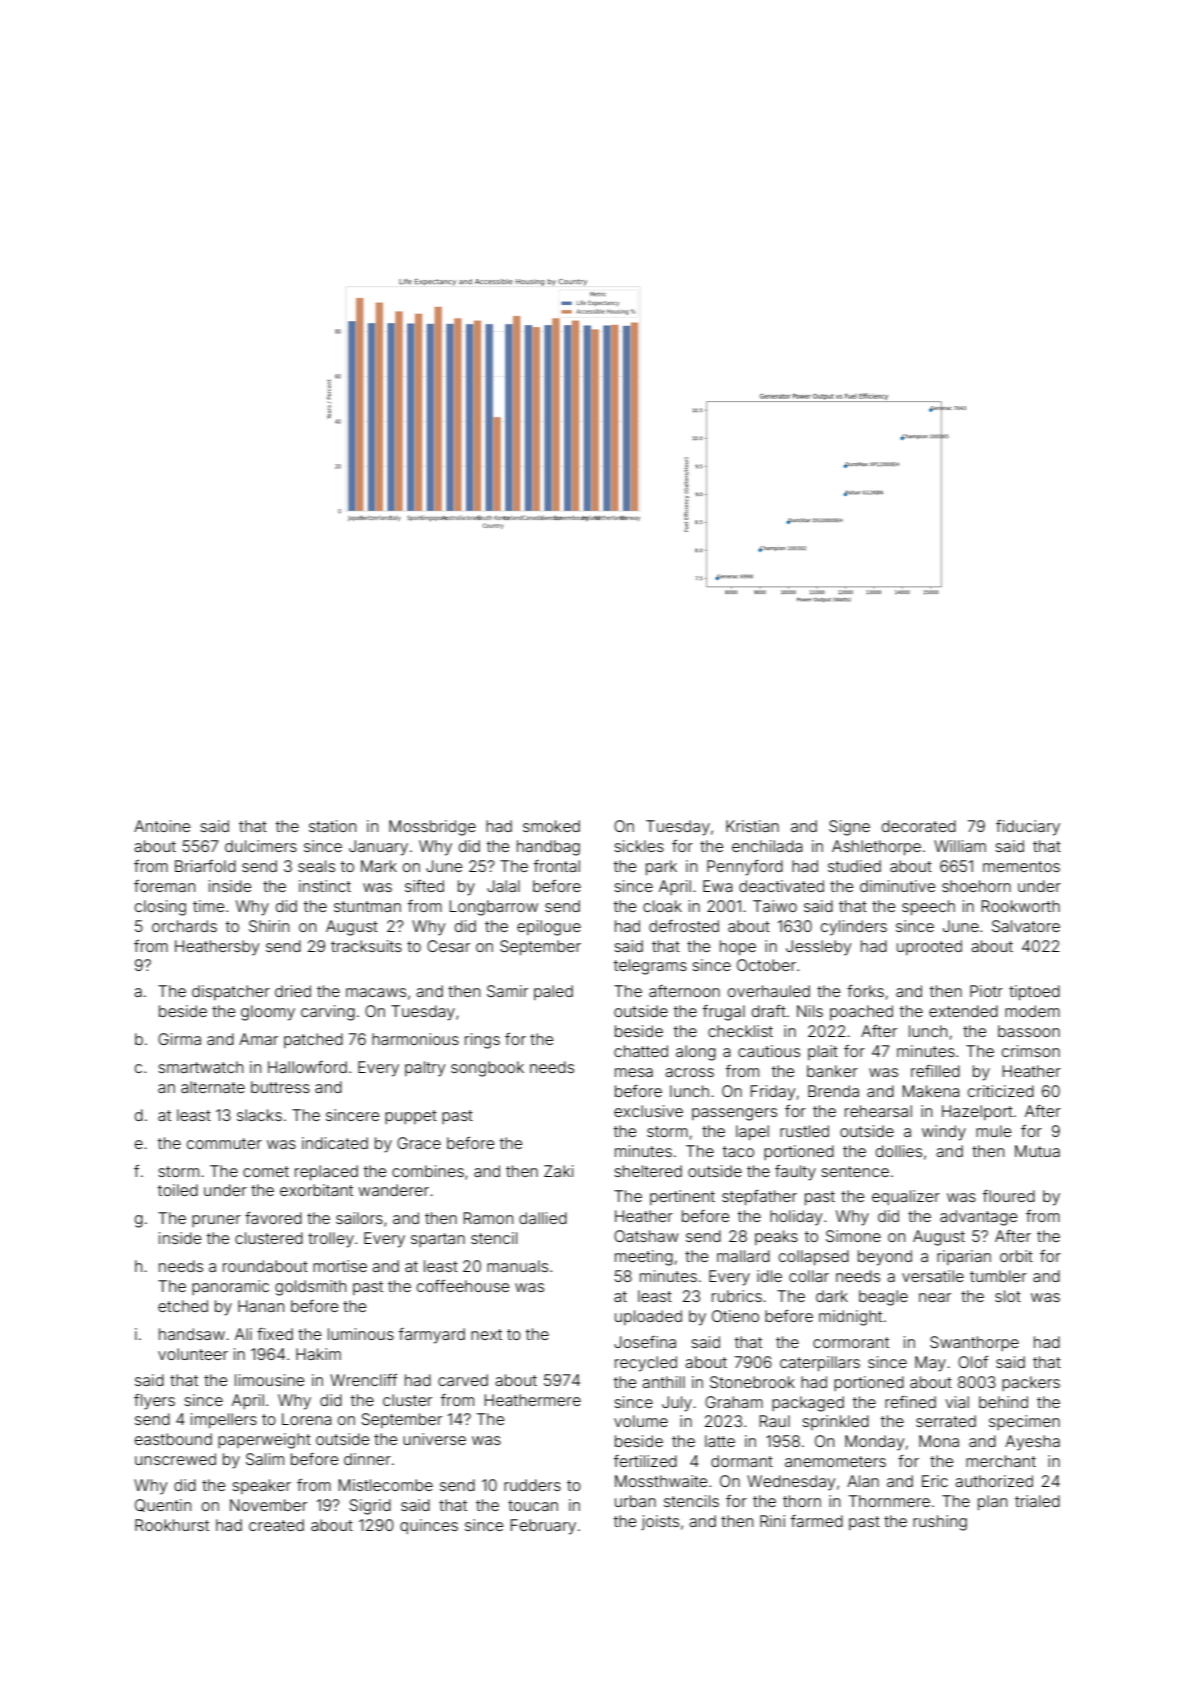 The width and height of the image is (1195, 1690). Describe the element at coordinates (1008, 1296) in the image. I see `slot` at that location.
